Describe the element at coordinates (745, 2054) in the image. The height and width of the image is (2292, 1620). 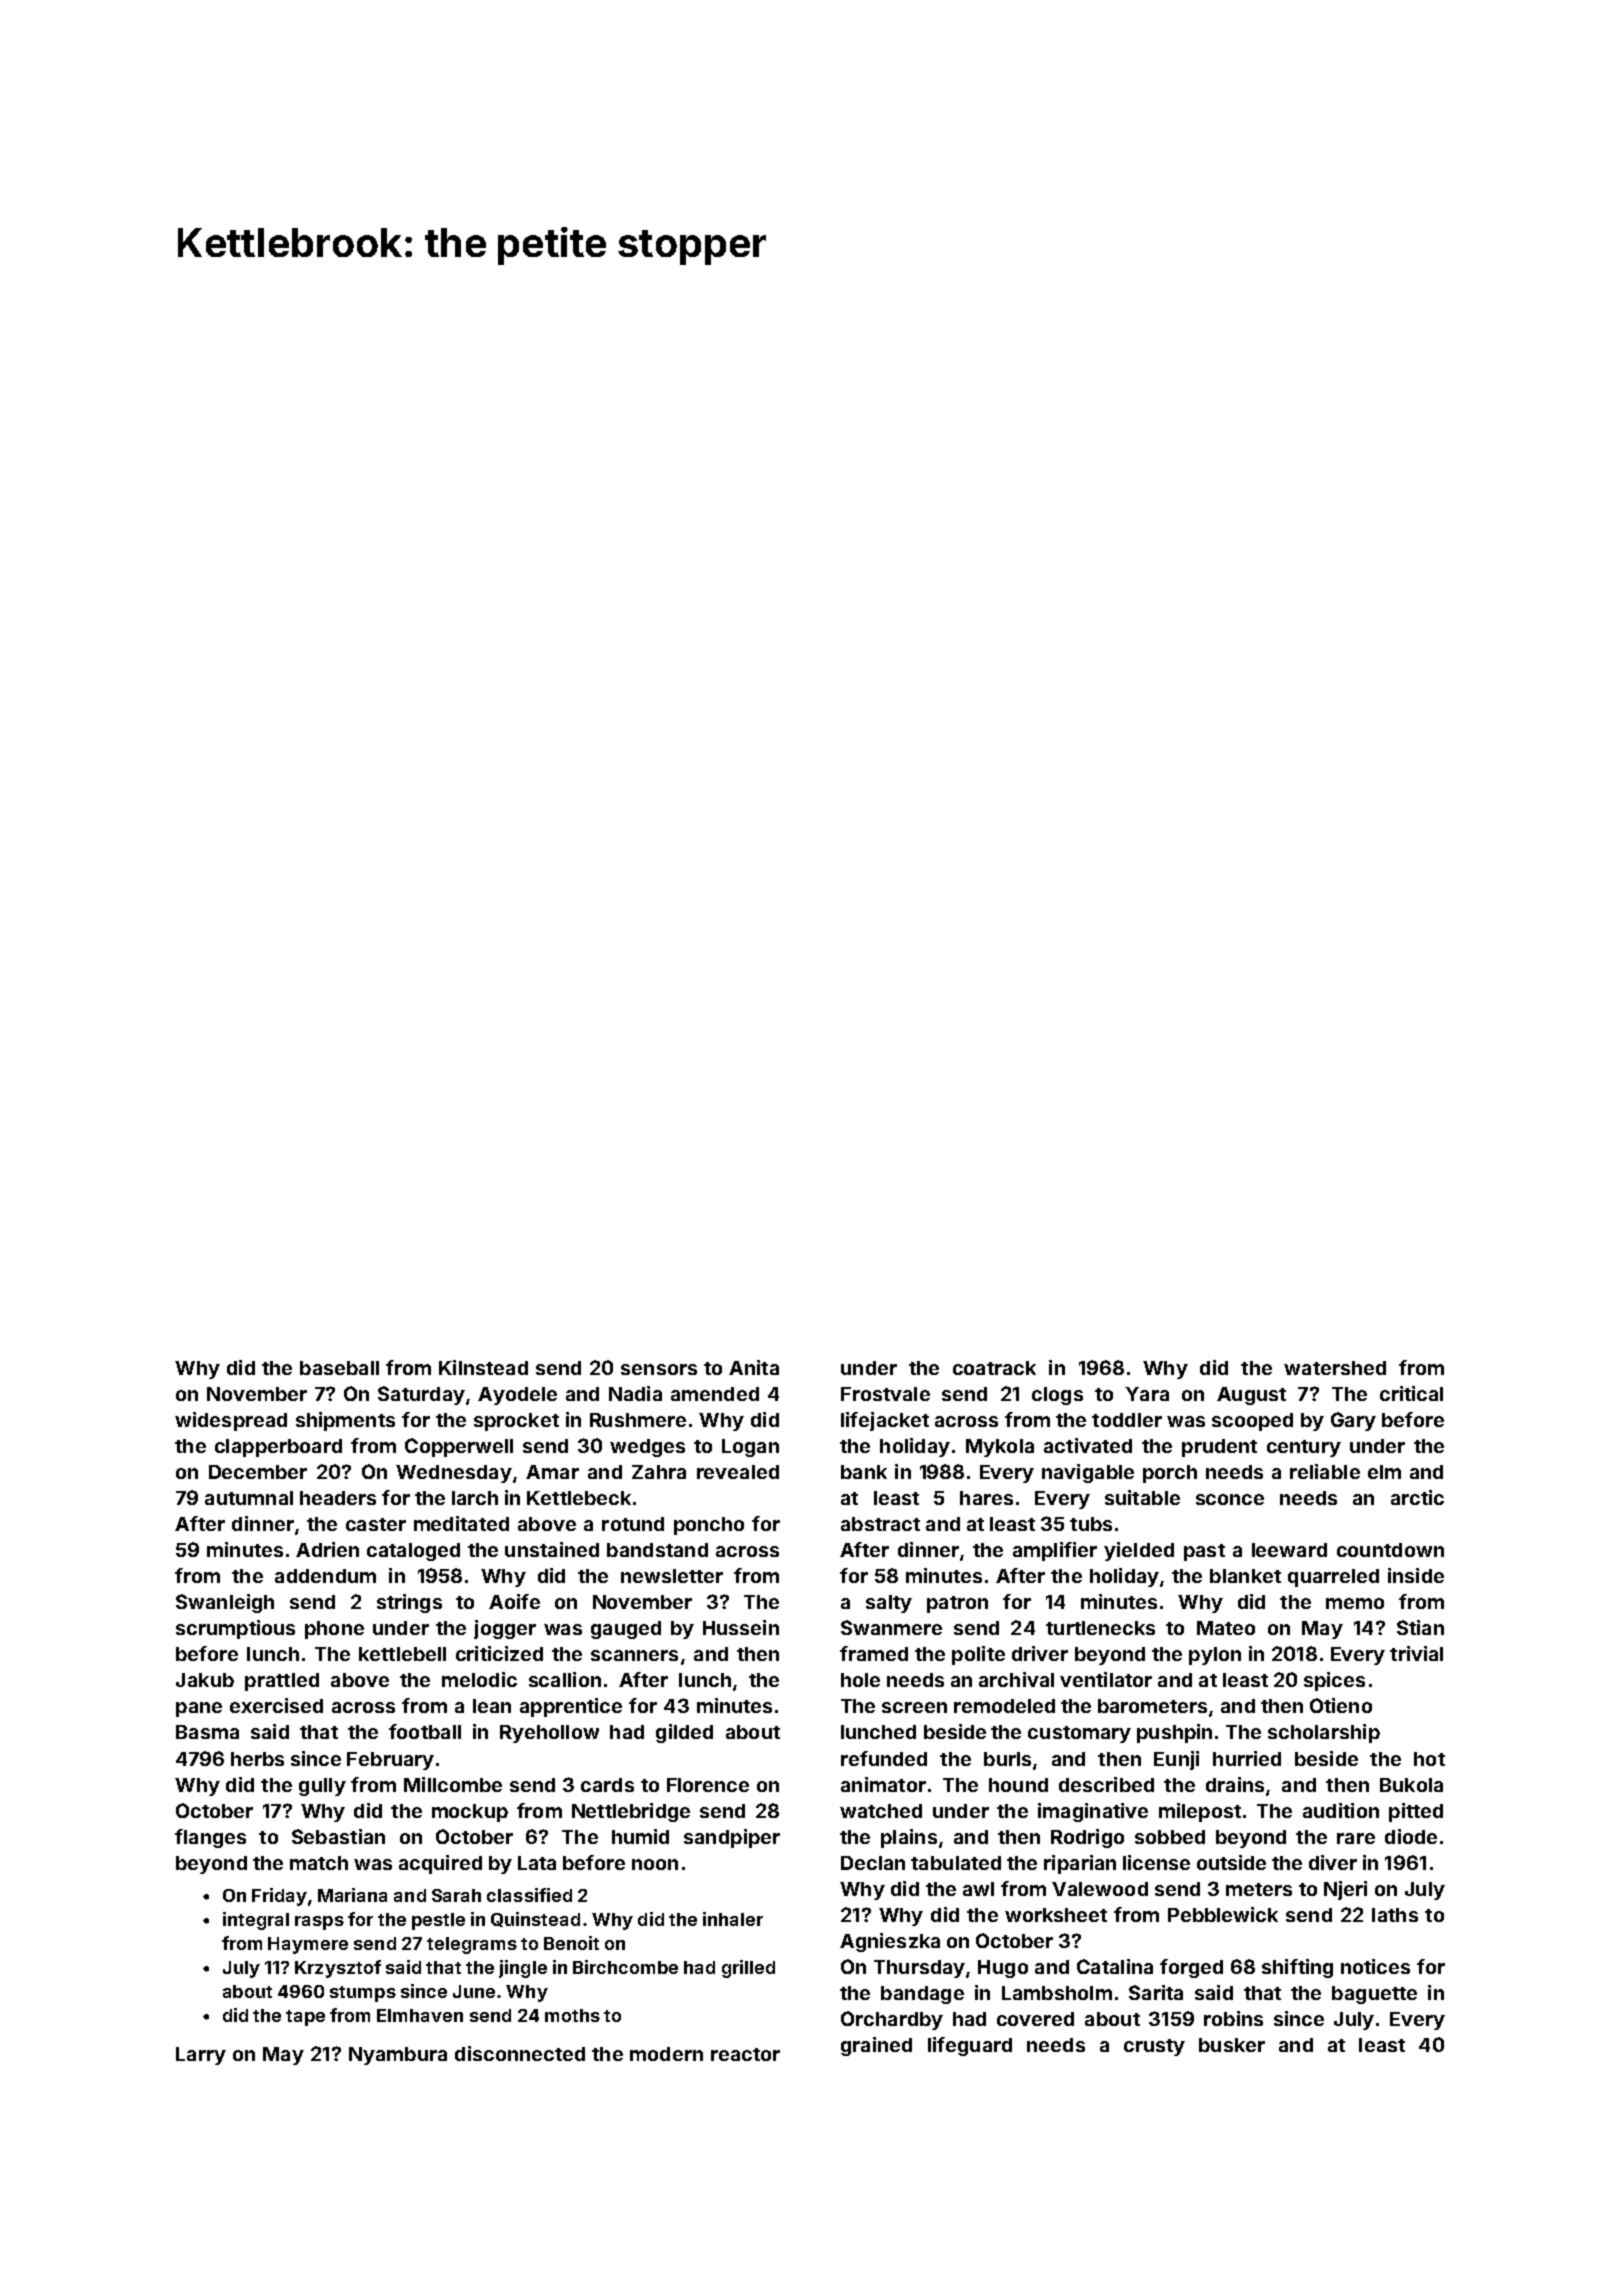
I see `reactor` at that location.
